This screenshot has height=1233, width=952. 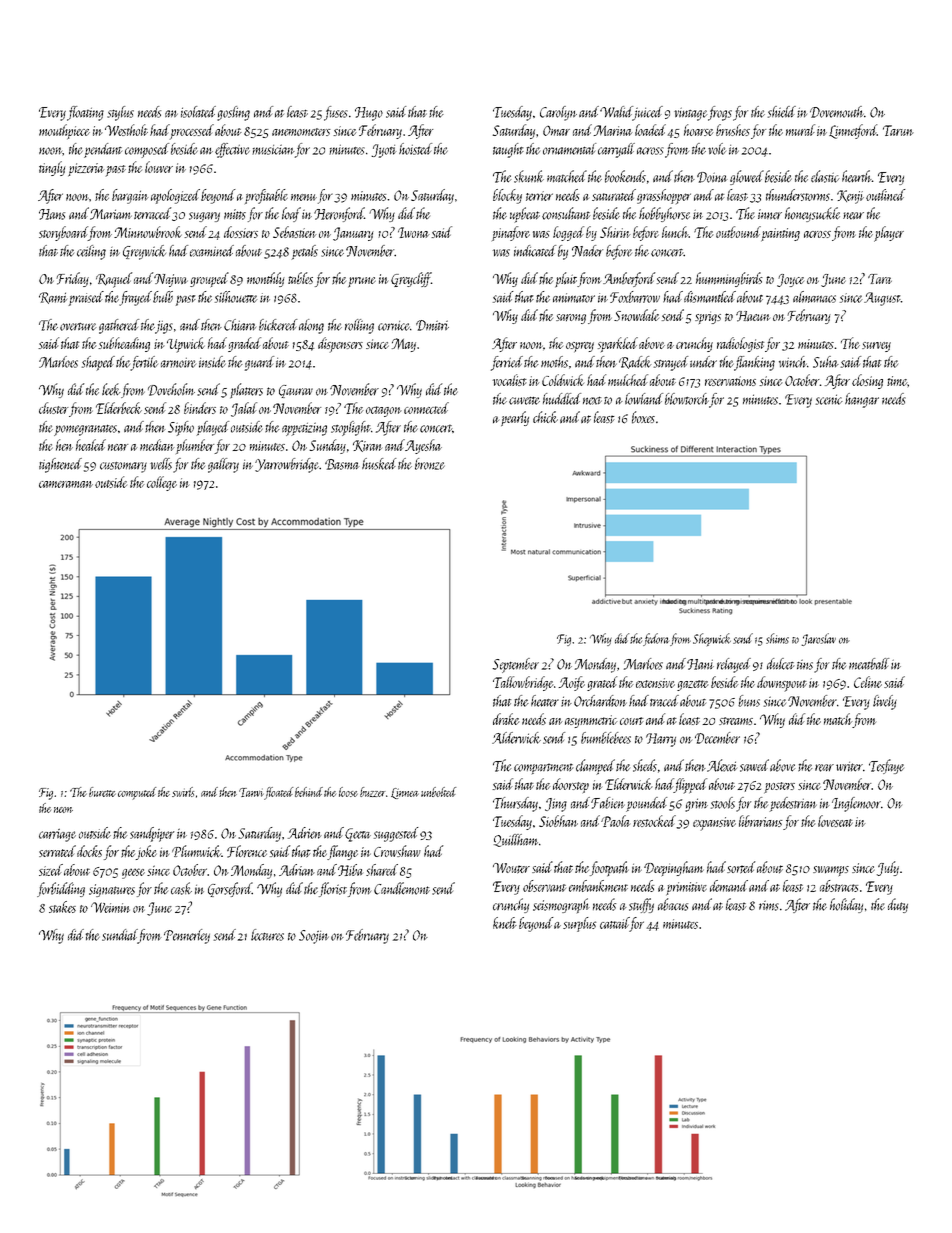 What do you see at coordinates (64, 132) in the screenshot?
I see `mouthpiece` at bounding box center [64, 132].
